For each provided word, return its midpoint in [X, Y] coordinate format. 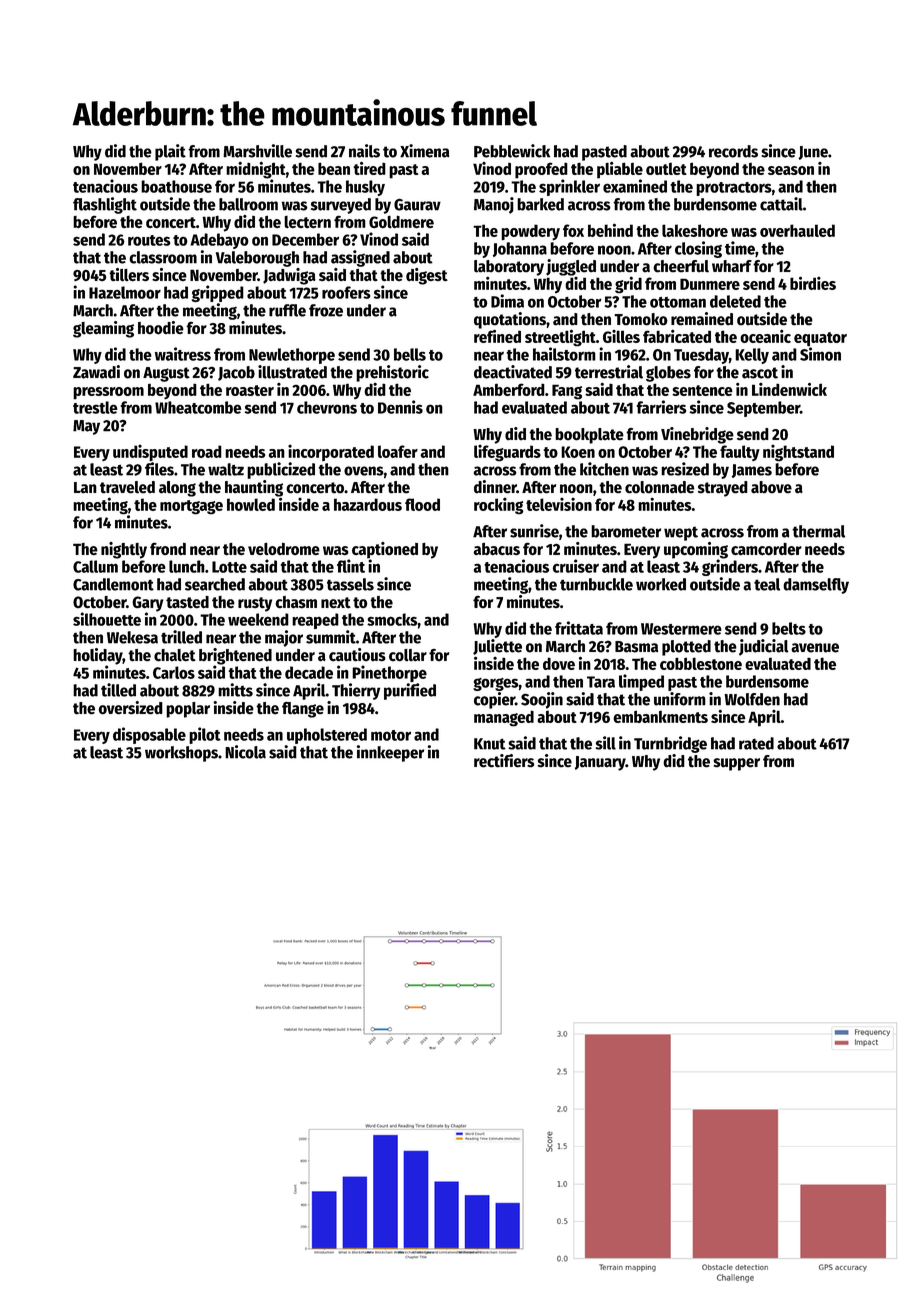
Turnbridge [670, 744]
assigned [360, 258]
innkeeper [390, 753]
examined [635, 186]
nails [364, 151]
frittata [579, 628]
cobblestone [701, 663]
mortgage [191, 507]
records [733, 151]
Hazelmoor [125, 292]
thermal [818, 531]
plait [170, 152]
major [284, 638]
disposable [149, 735]
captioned [385, 550]
